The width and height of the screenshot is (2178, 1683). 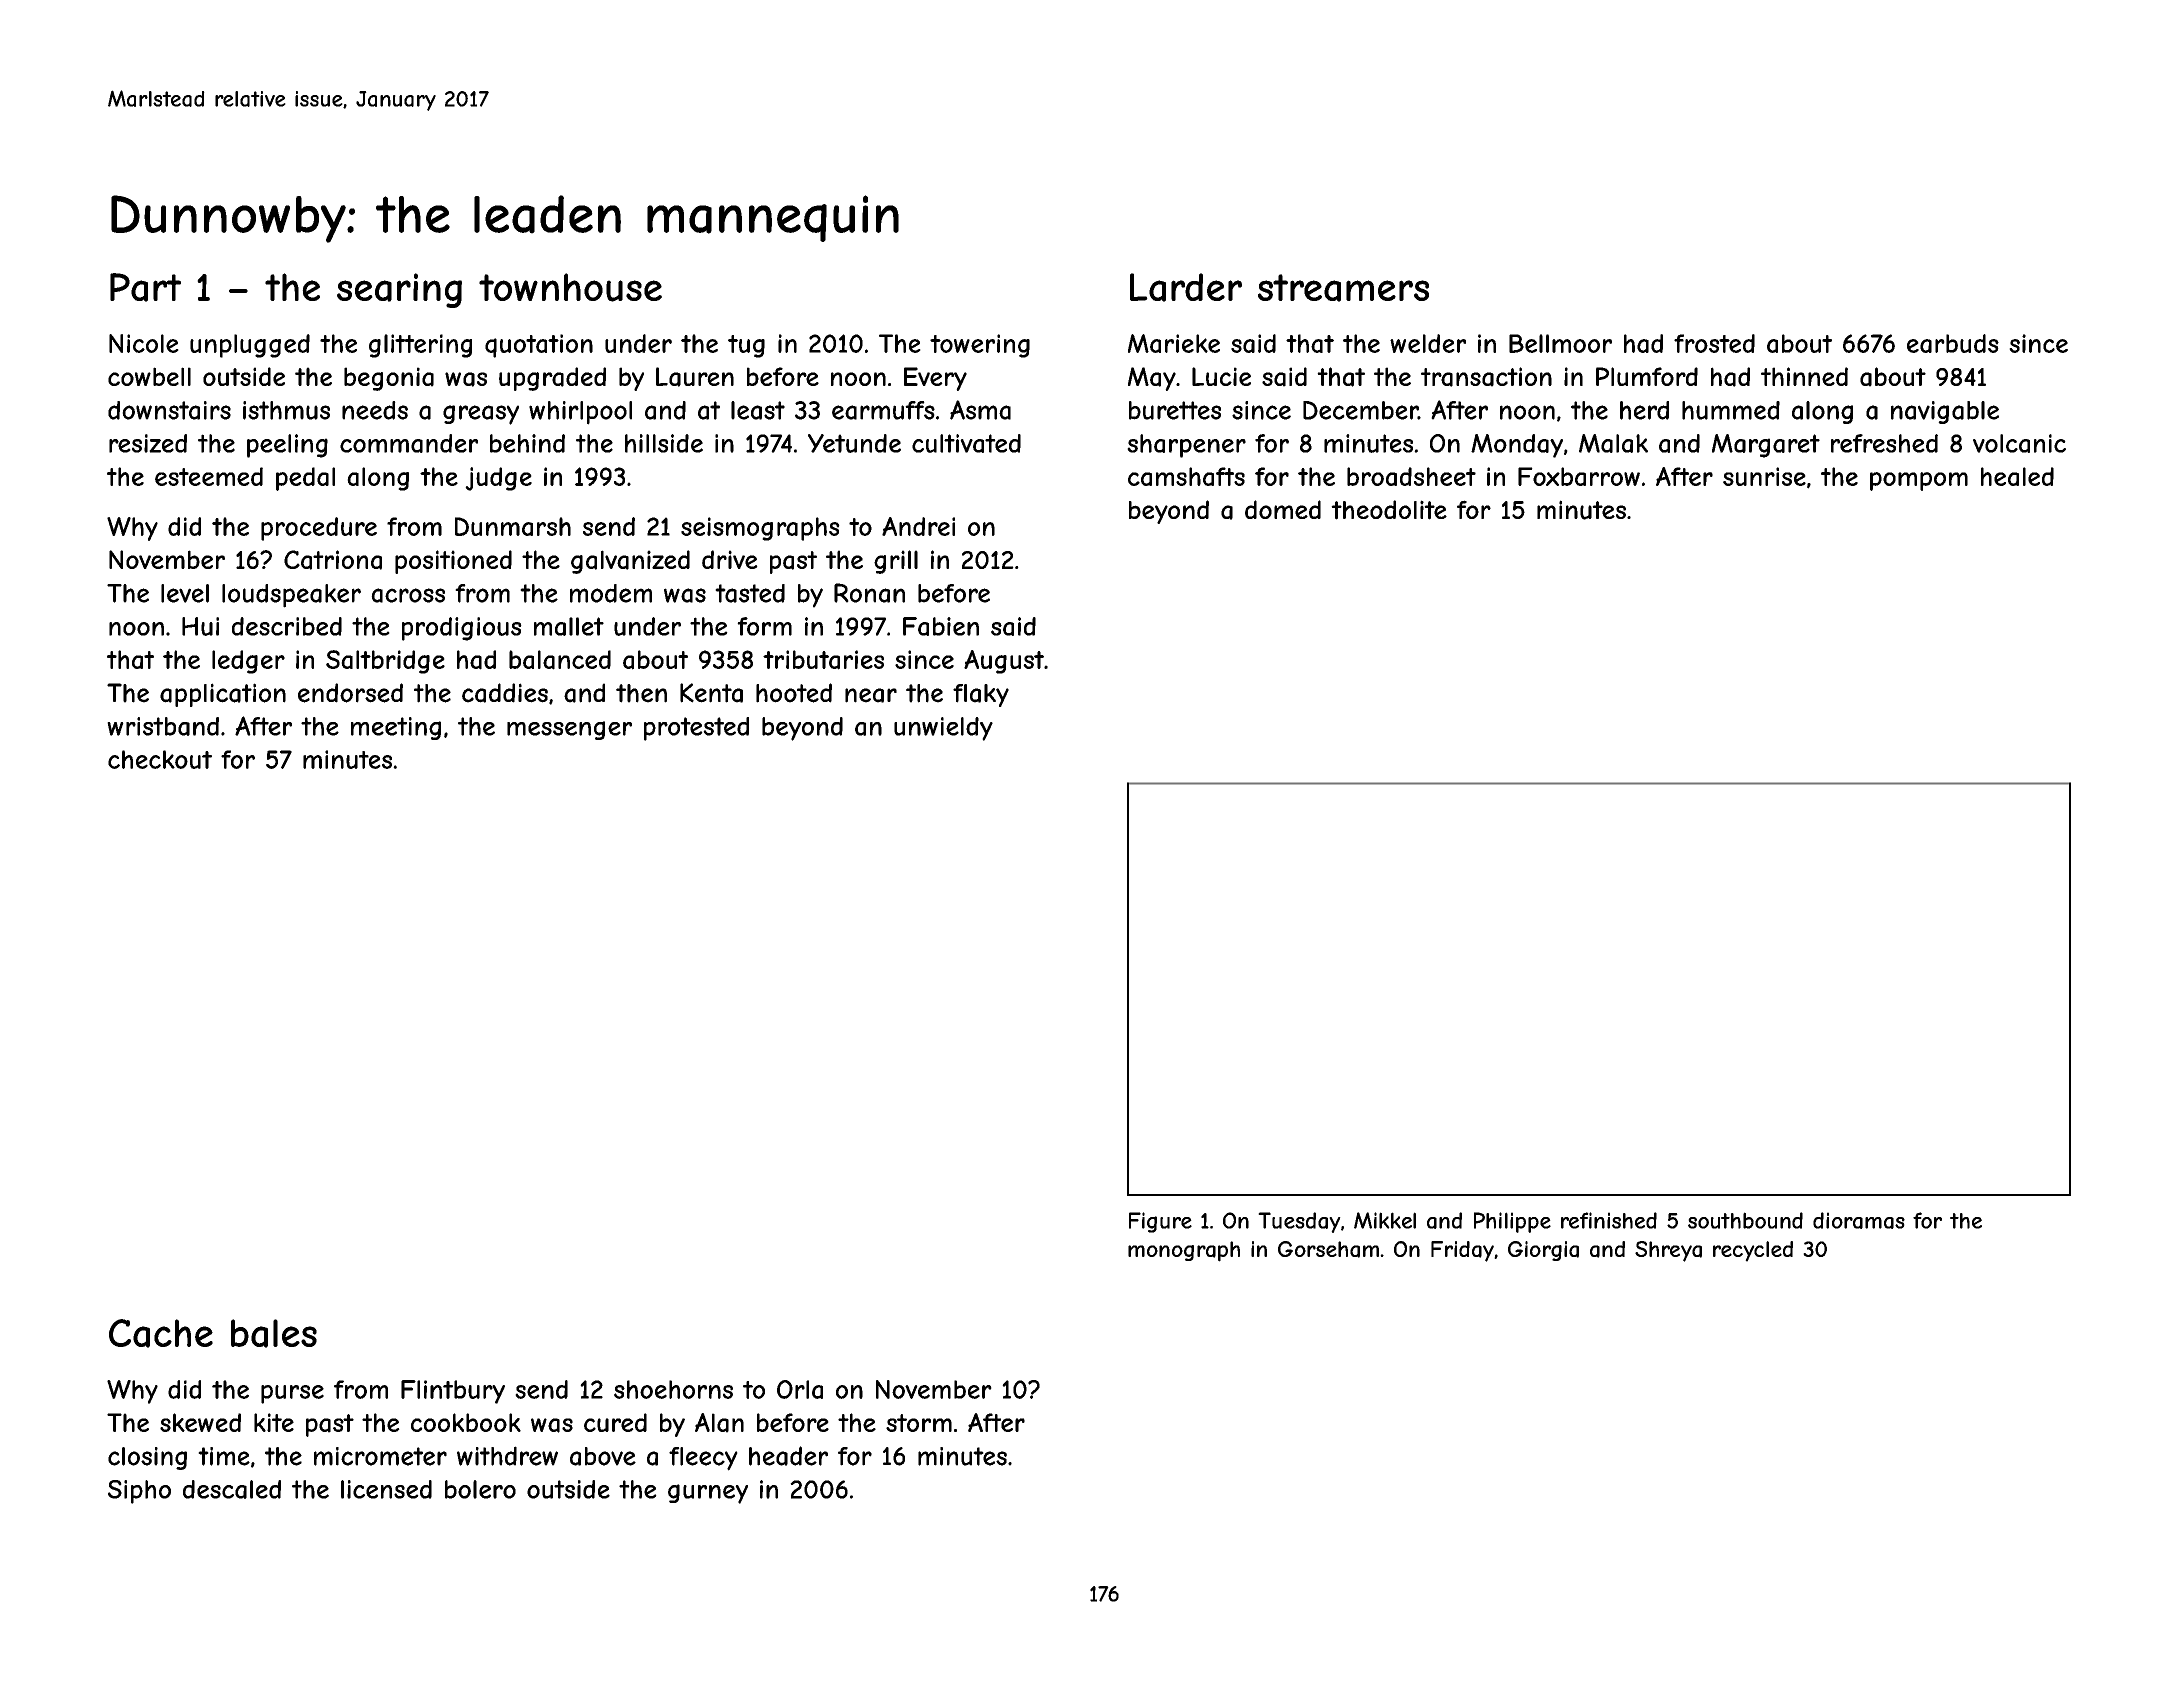 I want to click on Figure, so click(x=1160, y=1222).
